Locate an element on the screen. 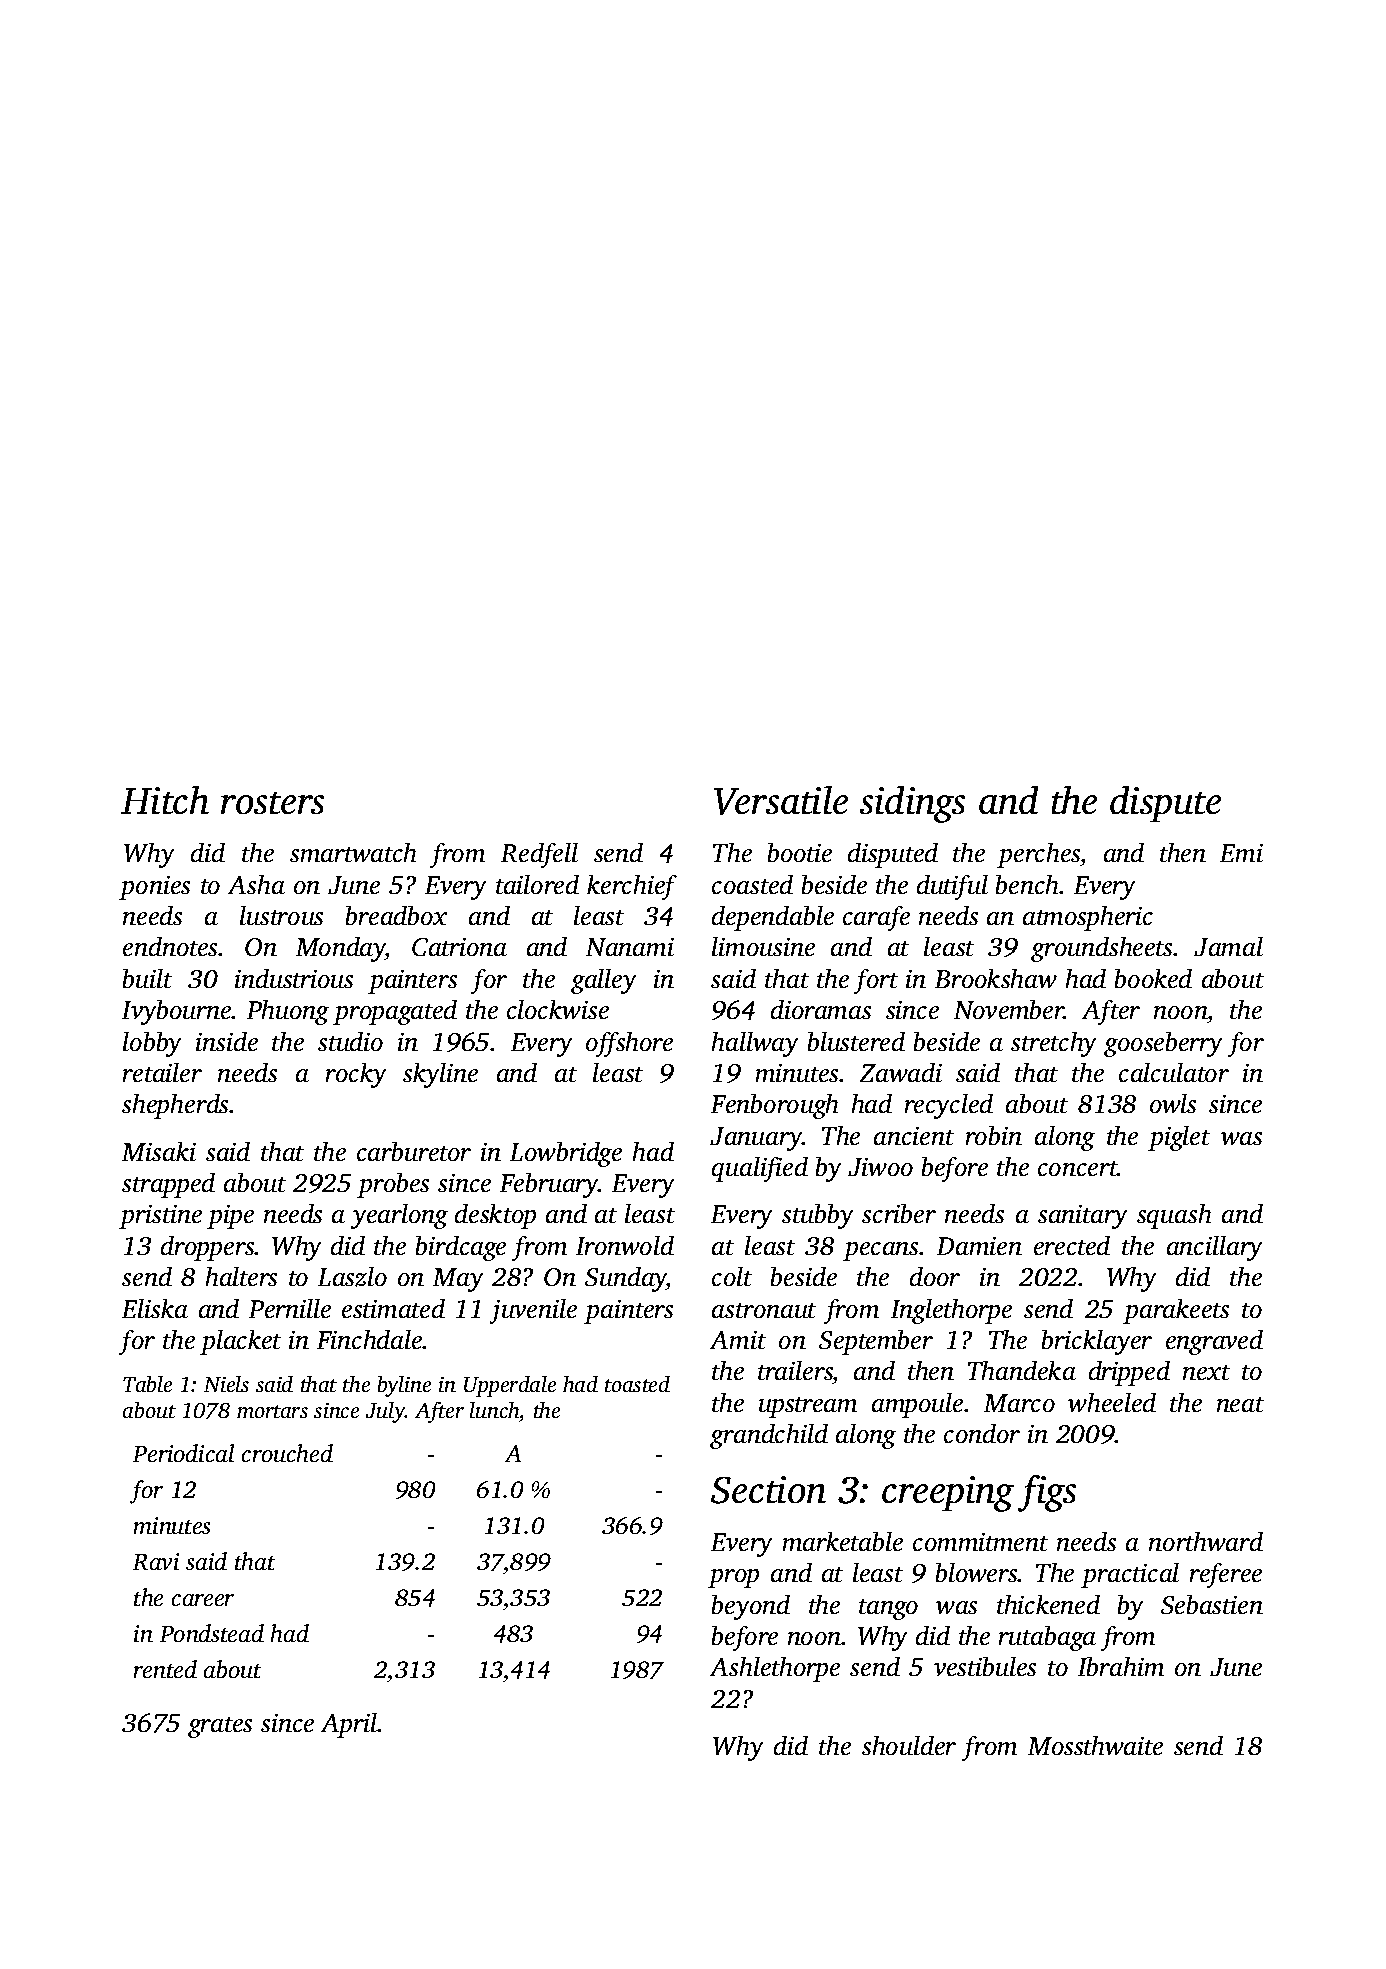 This screenshot has width=1386, height=1969. northward is located at coordinates (1206, 1541).
